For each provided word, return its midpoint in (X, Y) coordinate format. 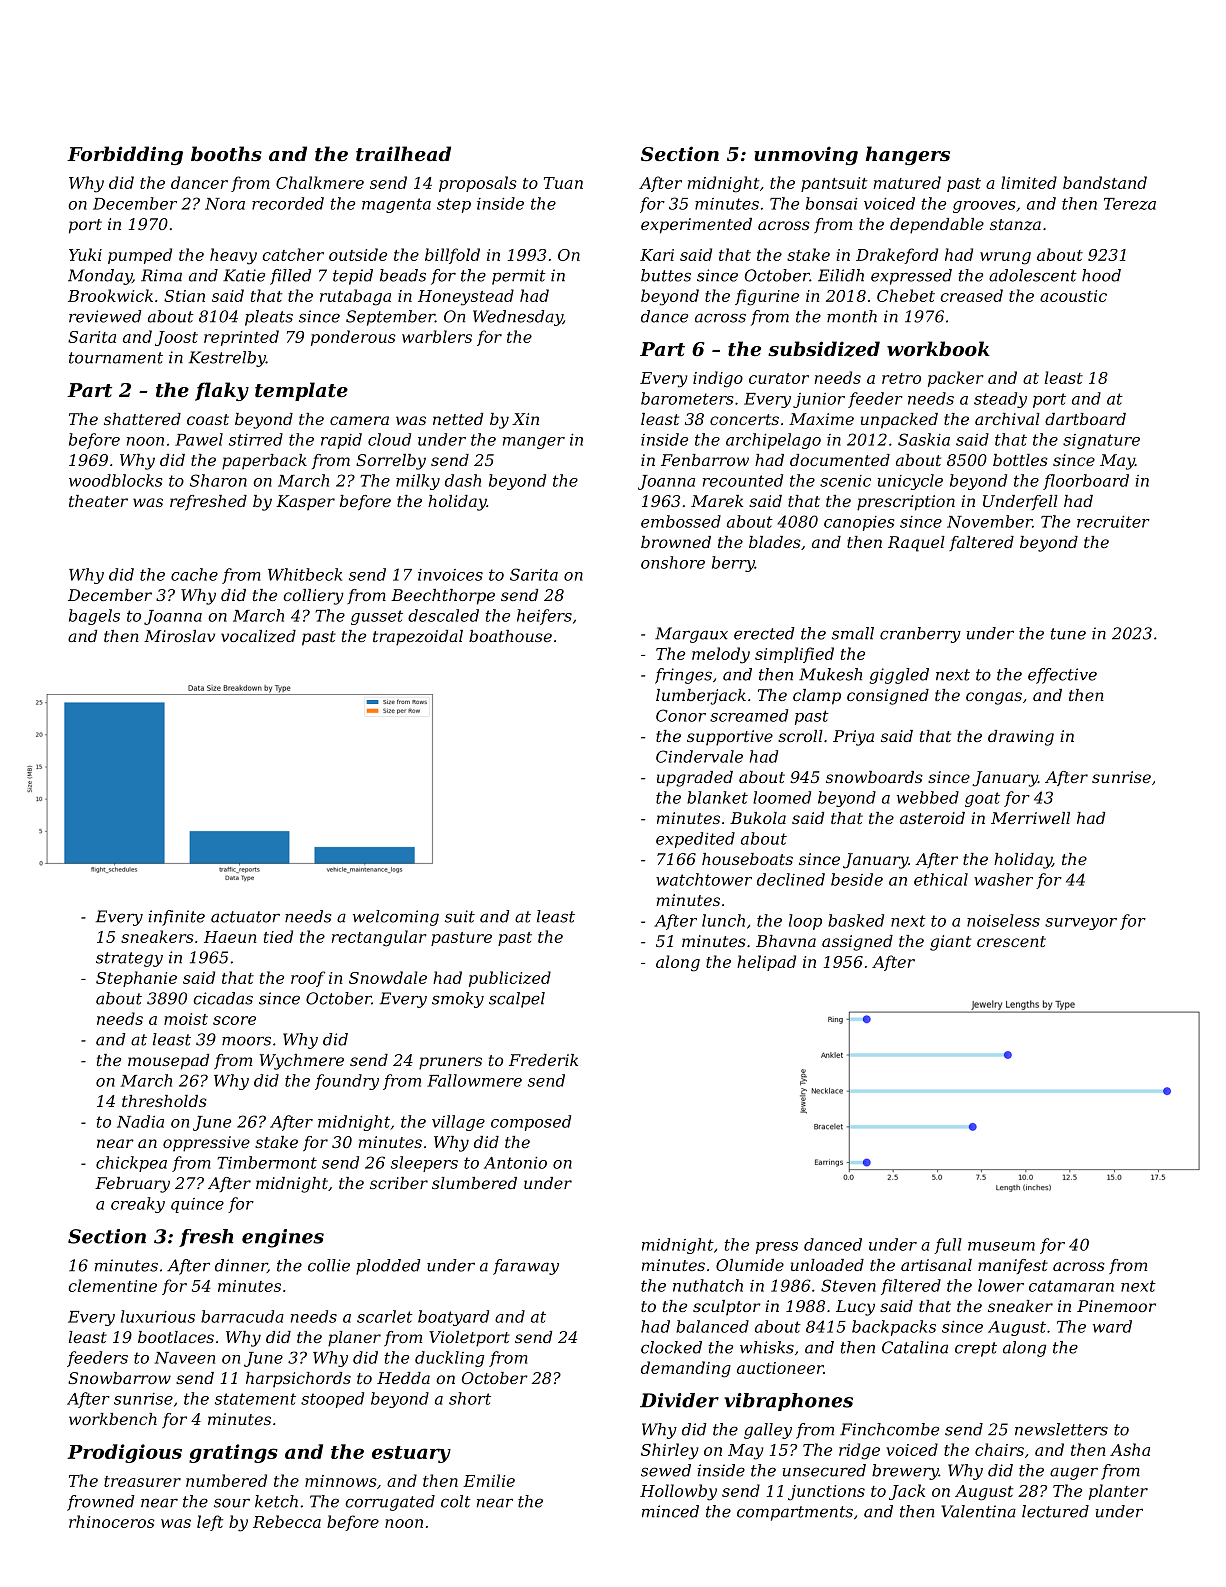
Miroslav (179, 636)
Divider (679, 1400)
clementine (112, 1285)
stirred (256, 439)
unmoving (806, 155)
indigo (718, 379)
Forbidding (125, 155)
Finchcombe (889, 1429)
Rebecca (287, 1521)
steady (1000, 400)
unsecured (824, 1470)
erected (764, 633)
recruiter (1113, 522)
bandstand (1105, 182)
